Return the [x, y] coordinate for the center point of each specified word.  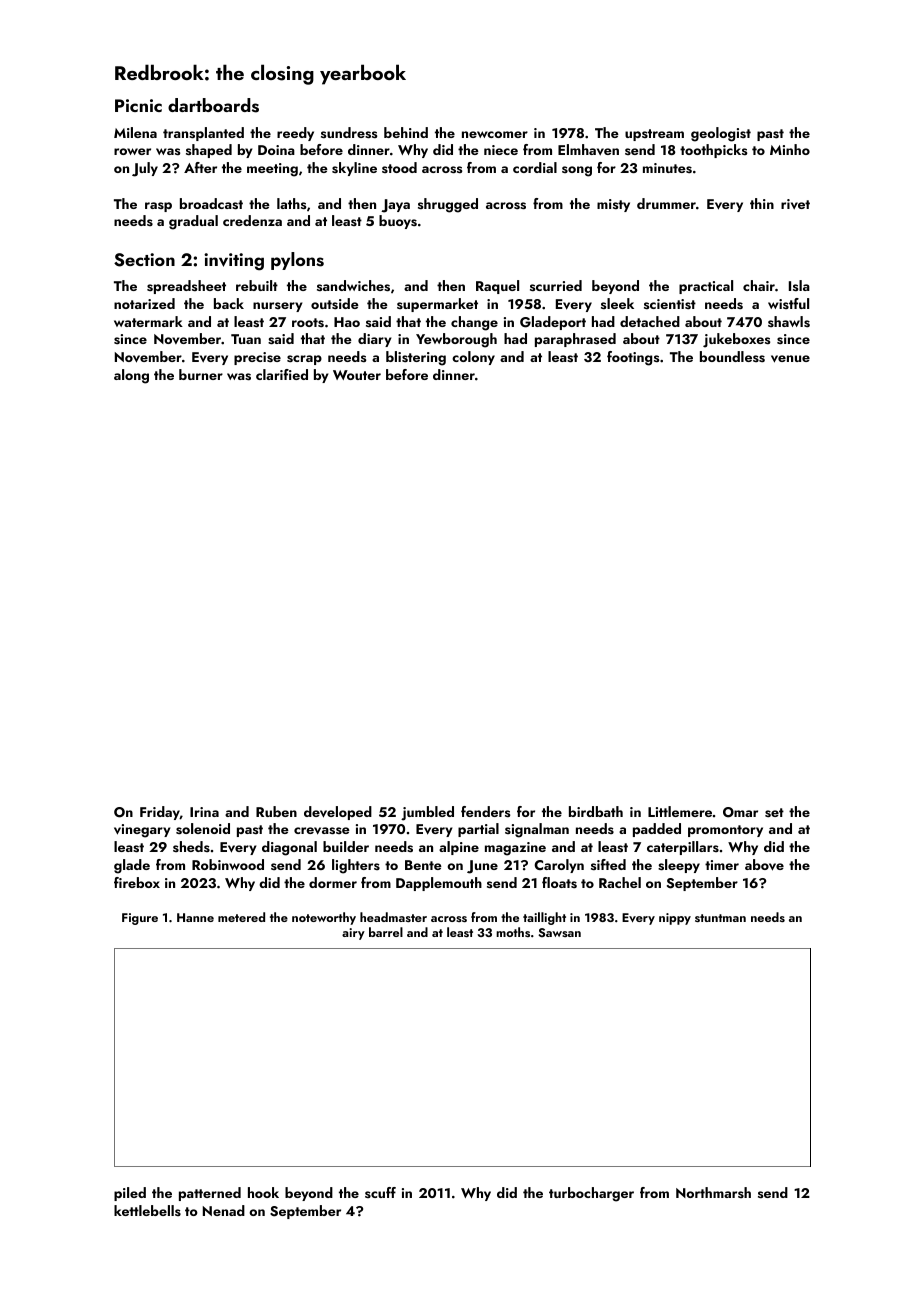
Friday [160, 813]
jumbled [427, 813]
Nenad [224, 1210]
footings [633, 358]
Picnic [138, 105]
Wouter [357, 375]
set [774, 813]
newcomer [495, 134]
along [131, 376]
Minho [790, 149]
